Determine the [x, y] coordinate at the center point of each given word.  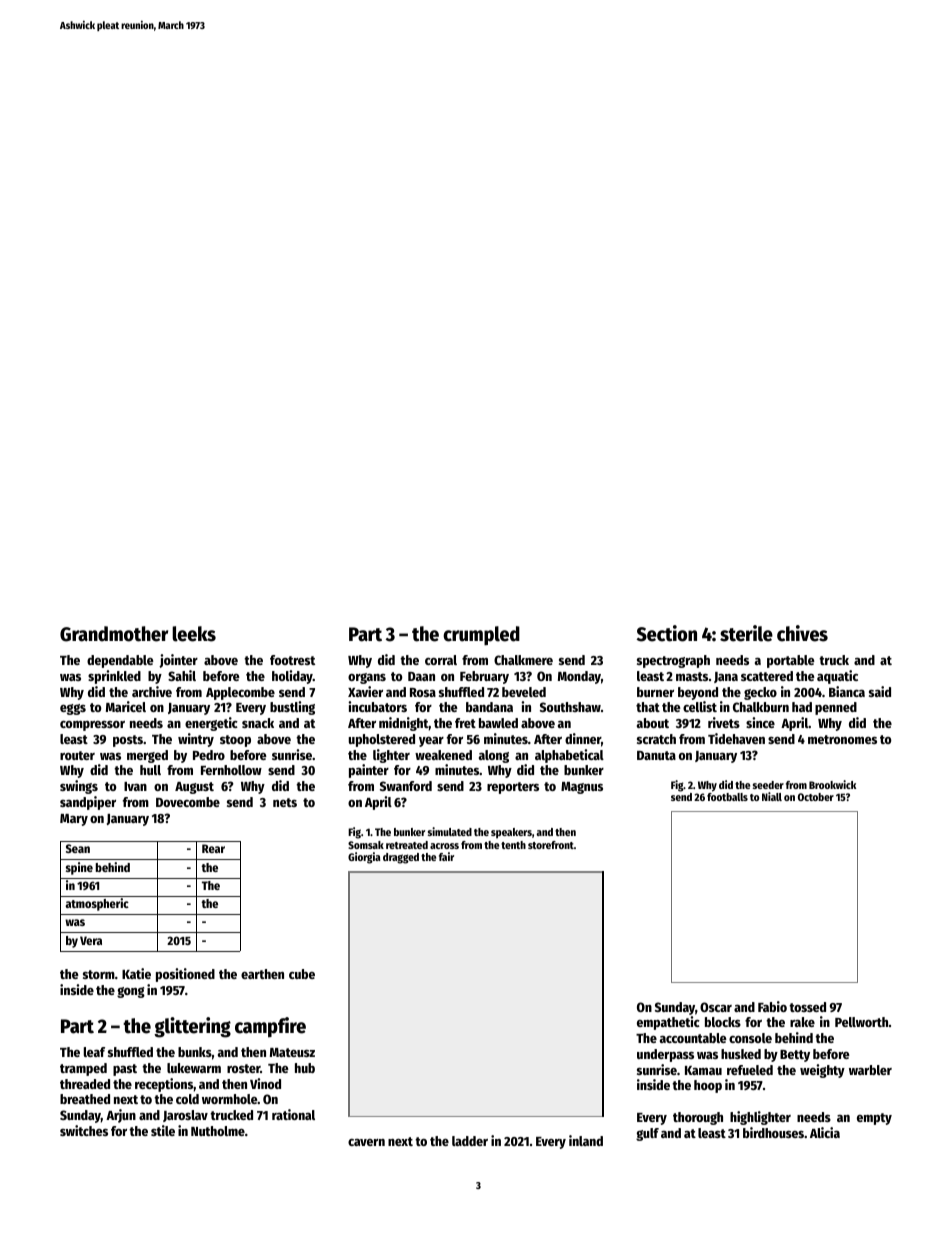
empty [874, 1119]
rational [293, 1114]
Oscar [716, 1007]
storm [99, 974]
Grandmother [114, 634]
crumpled [481, 636]
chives [802, 633]
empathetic [668, 1023]
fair [446, 856]
